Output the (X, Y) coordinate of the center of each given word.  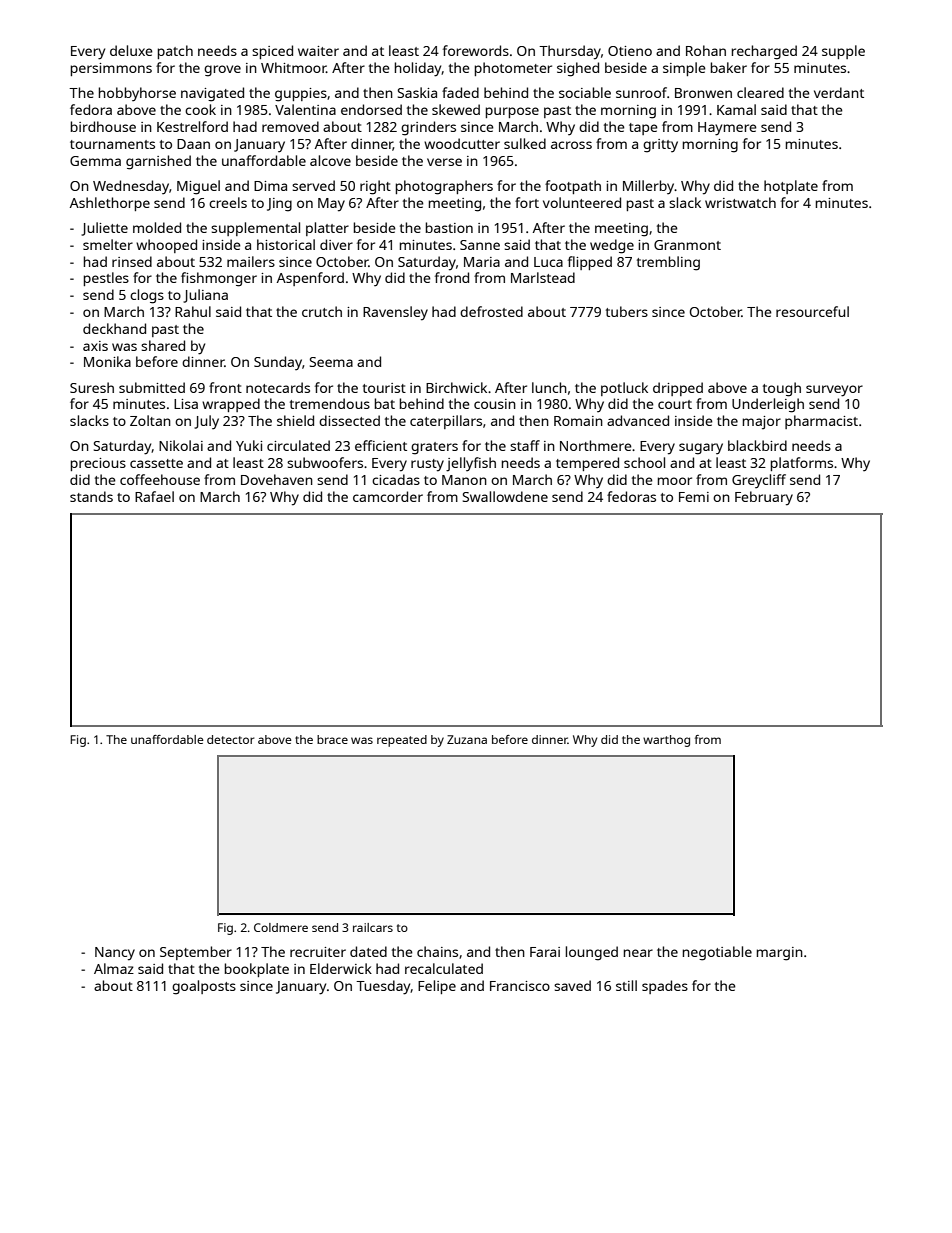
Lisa (186, 404)
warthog (666, 741)
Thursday (570, 52)
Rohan (706, 50)
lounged (592, 953)
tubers (627, 311)
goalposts (204, 987)
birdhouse (103, 126)
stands (91, 496)
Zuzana (467, 739)
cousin (495, 404)
